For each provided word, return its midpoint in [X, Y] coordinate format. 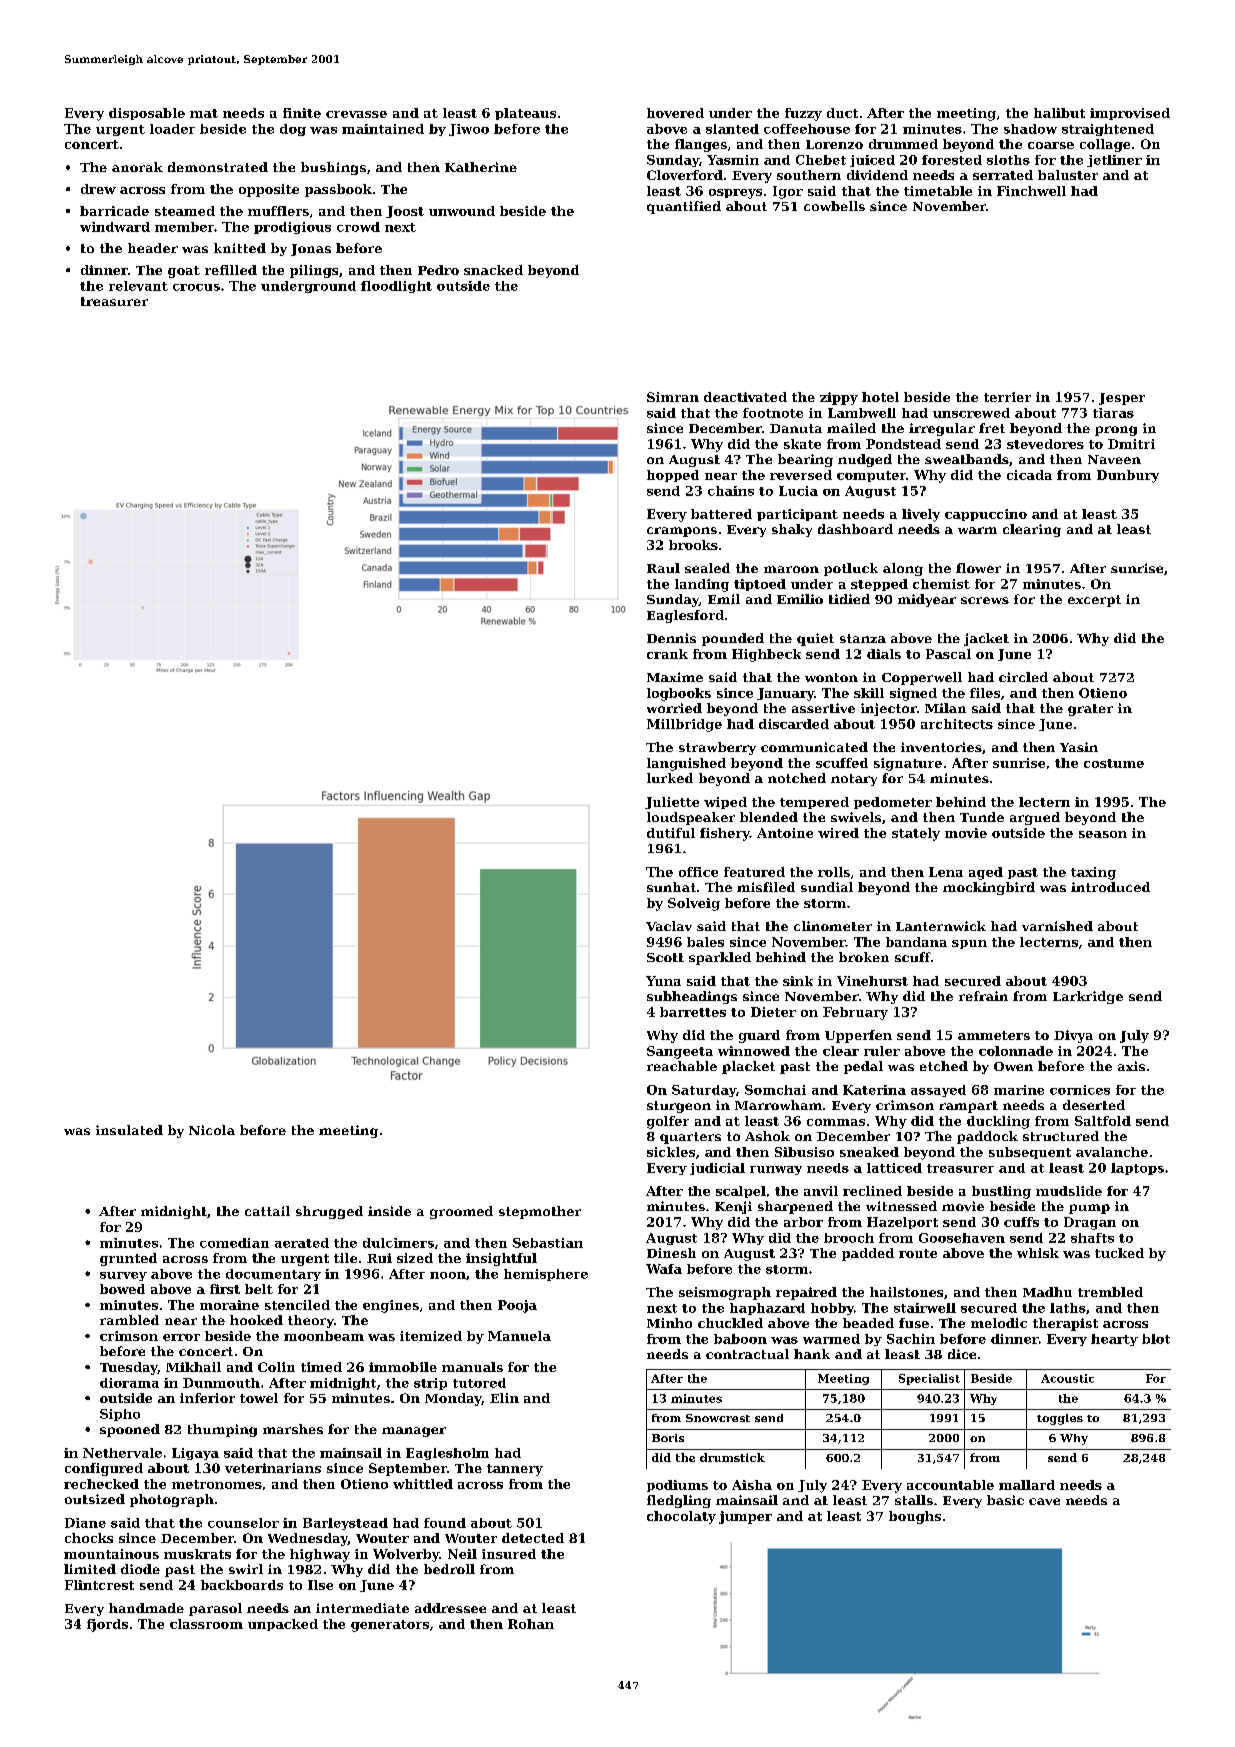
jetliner [1114, 161]
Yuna [663, 981]
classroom [206, 1624]
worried [674, 708]
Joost [405, 212]
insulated [129, 1130]
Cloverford [685, 175]
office [698, 872]
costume [1114, 763]
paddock [987, 1137]
